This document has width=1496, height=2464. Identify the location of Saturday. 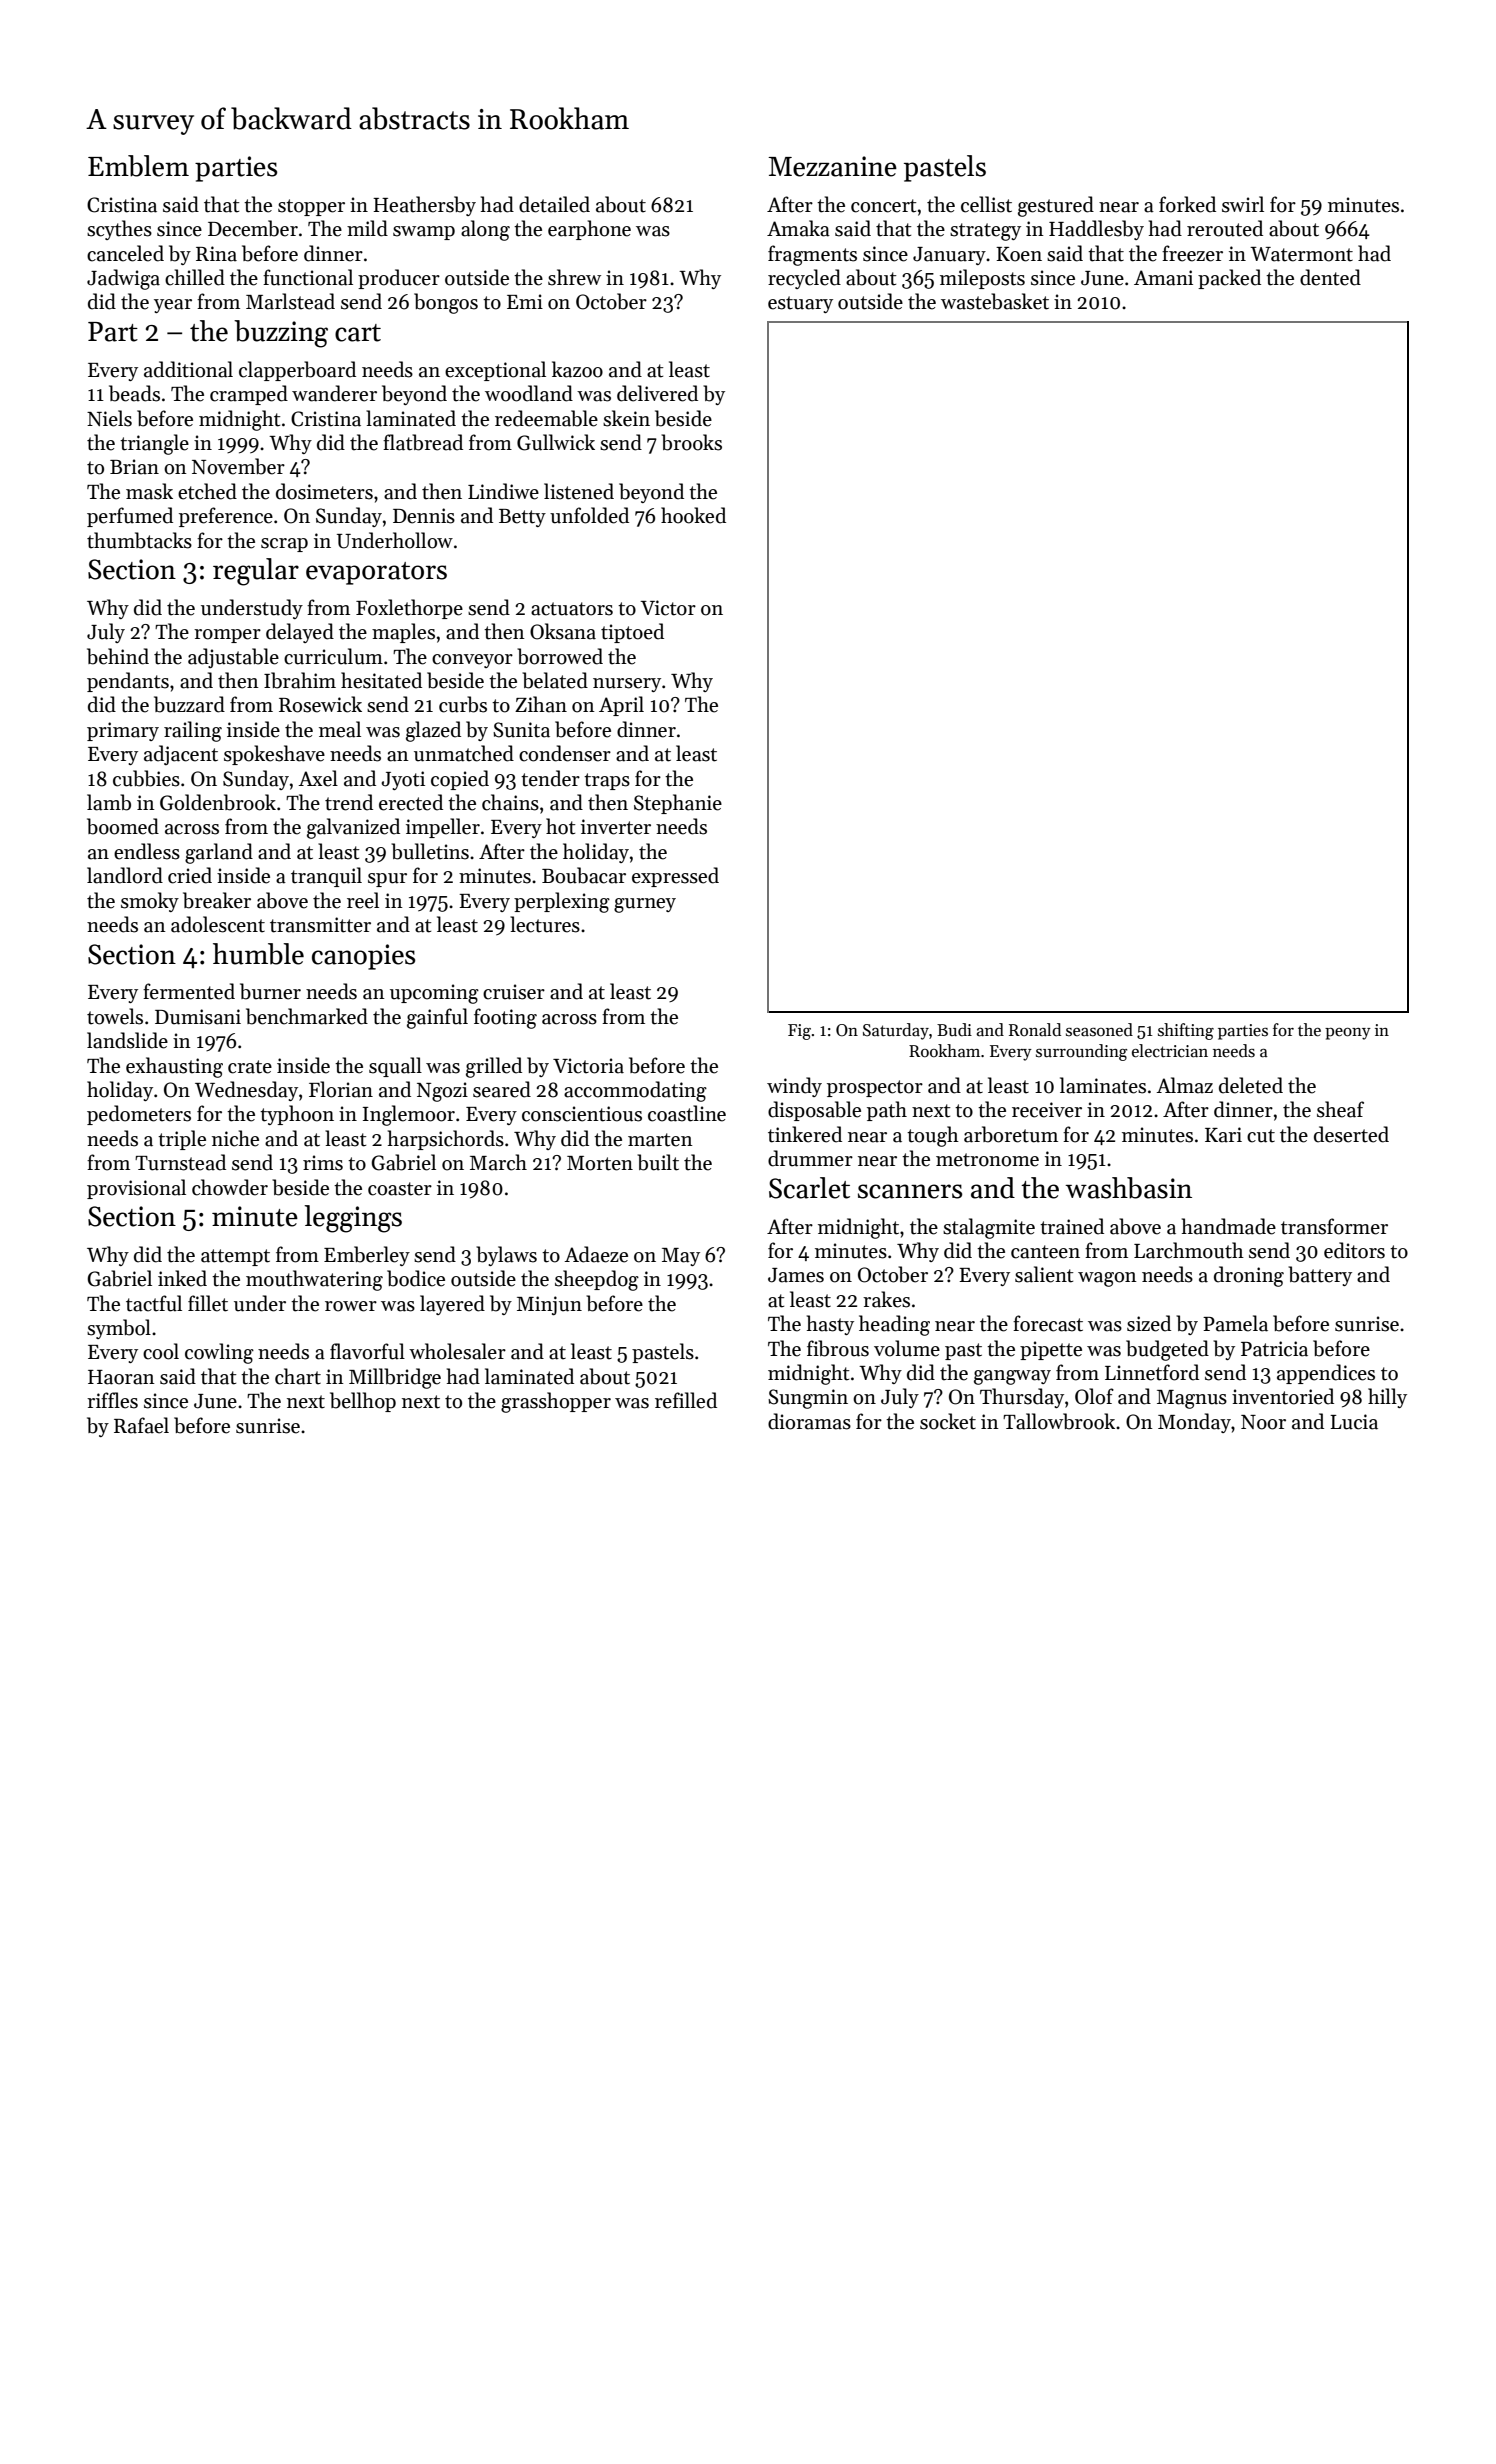
(896, 1031).
